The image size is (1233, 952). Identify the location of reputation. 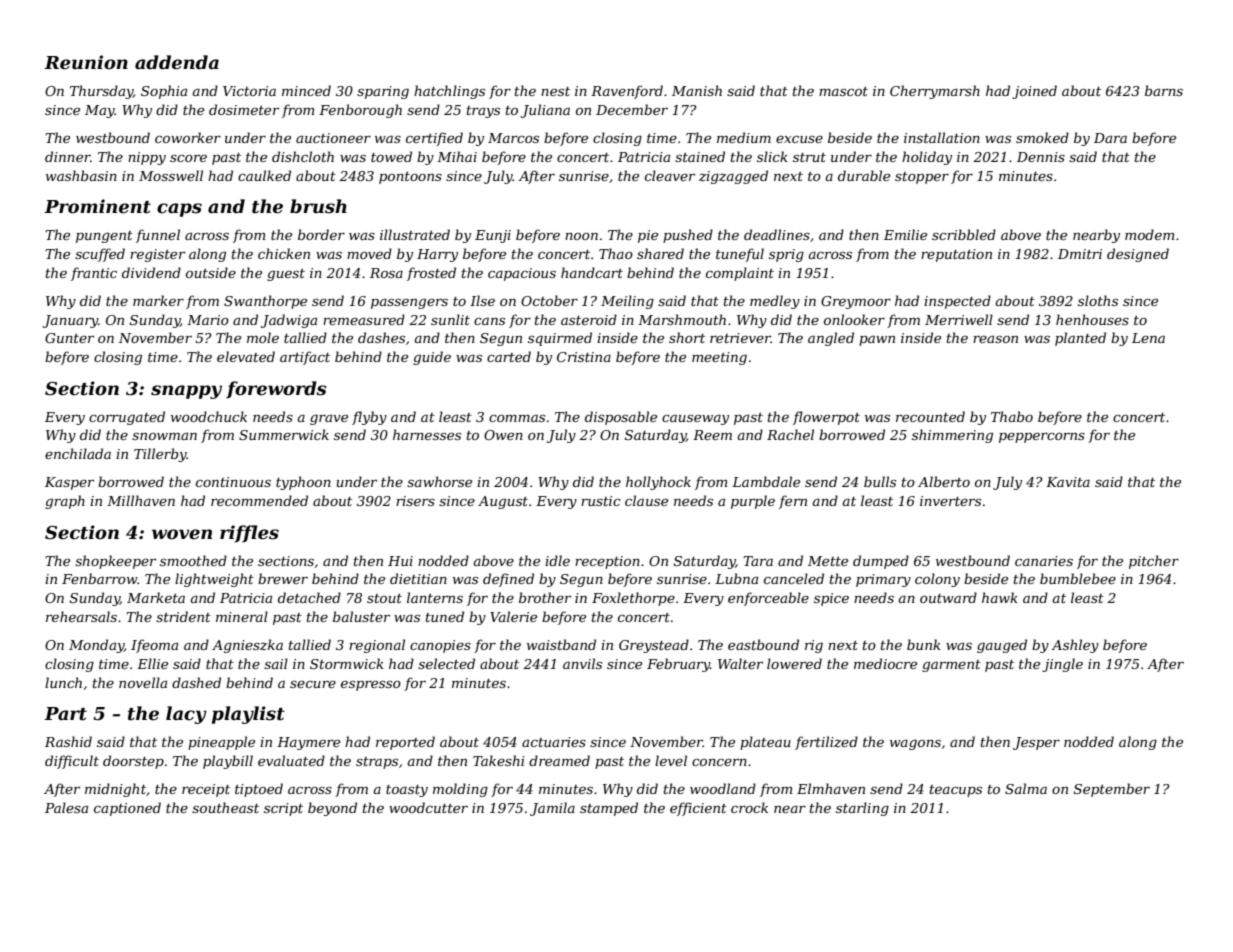
(956, 255).
